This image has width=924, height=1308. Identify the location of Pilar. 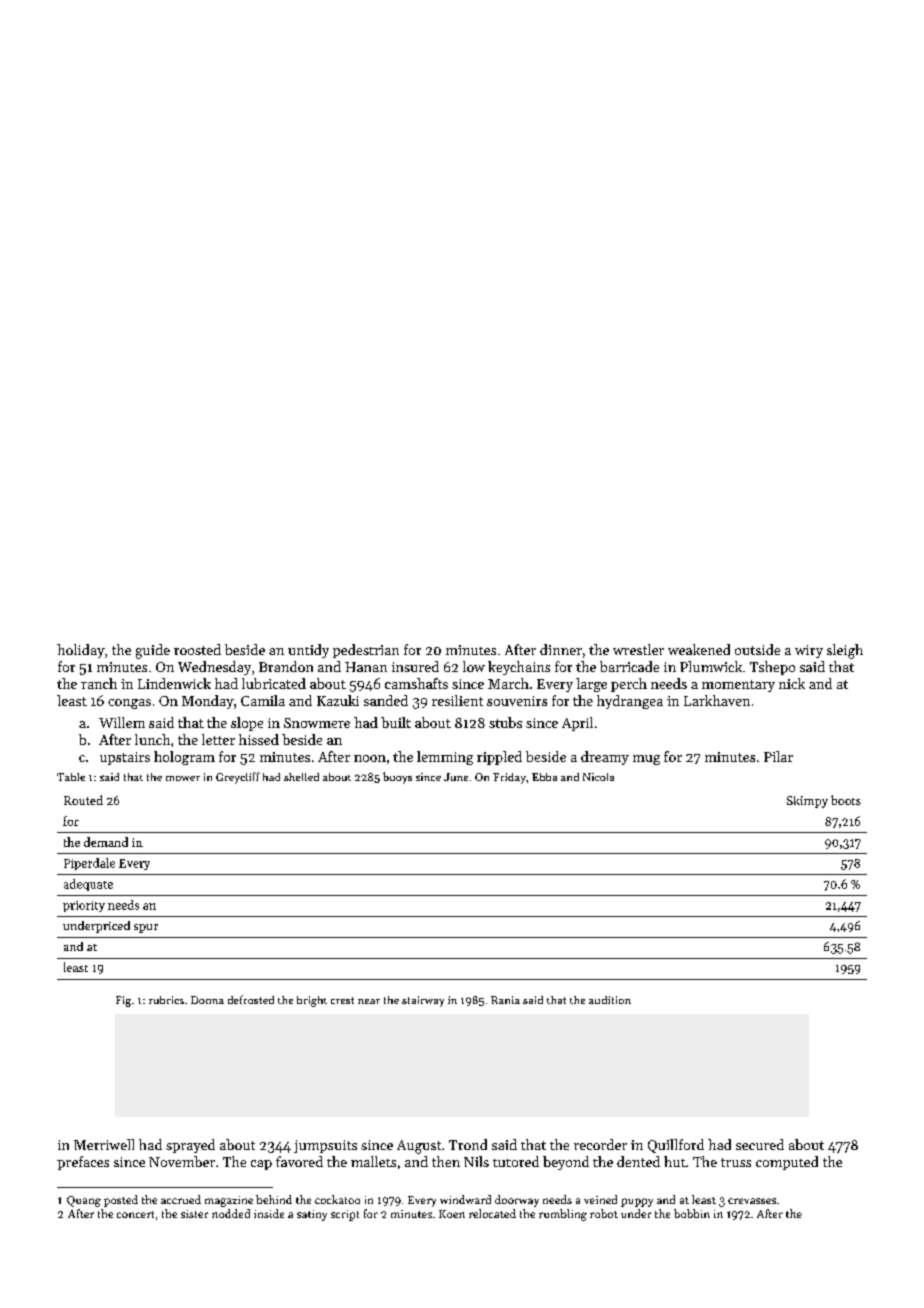
(778, 756).
